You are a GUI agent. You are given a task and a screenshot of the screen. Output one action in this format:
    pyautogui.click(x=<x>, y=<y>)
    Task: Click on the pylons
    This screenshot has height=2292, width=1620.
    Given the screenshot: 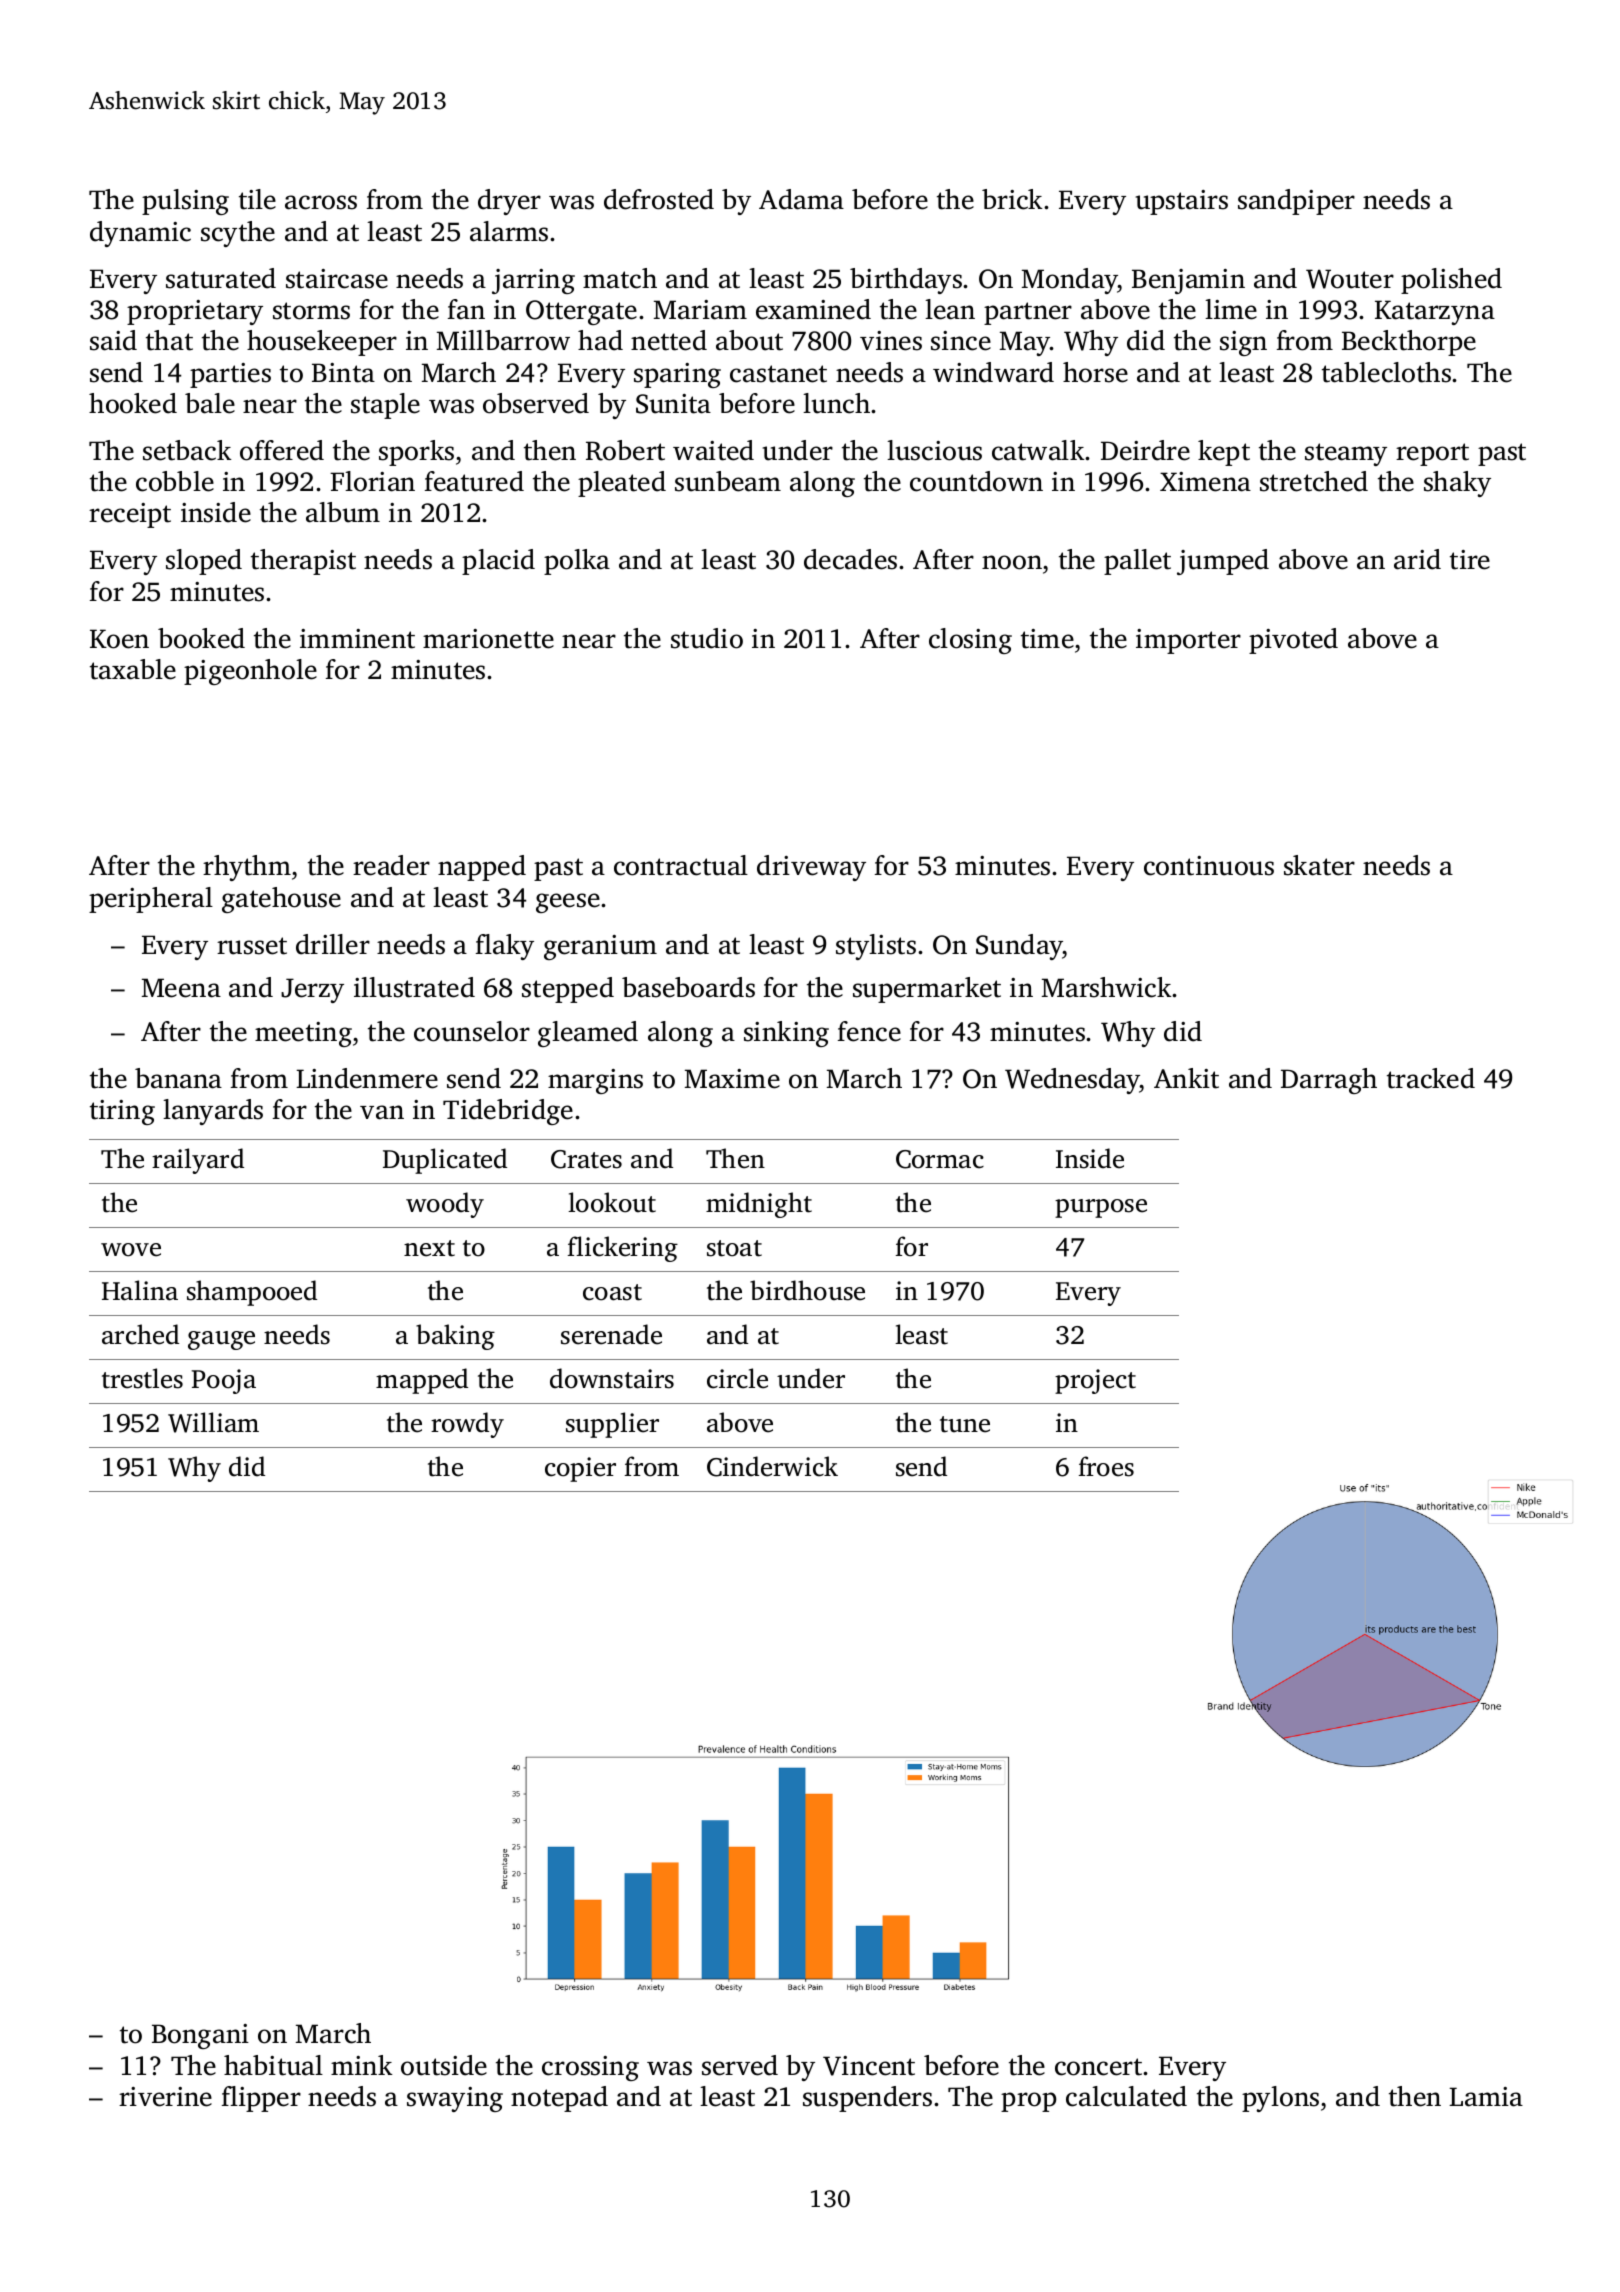 What is the action you would take?
    pyautogui.click(x=1280, y=2099)
